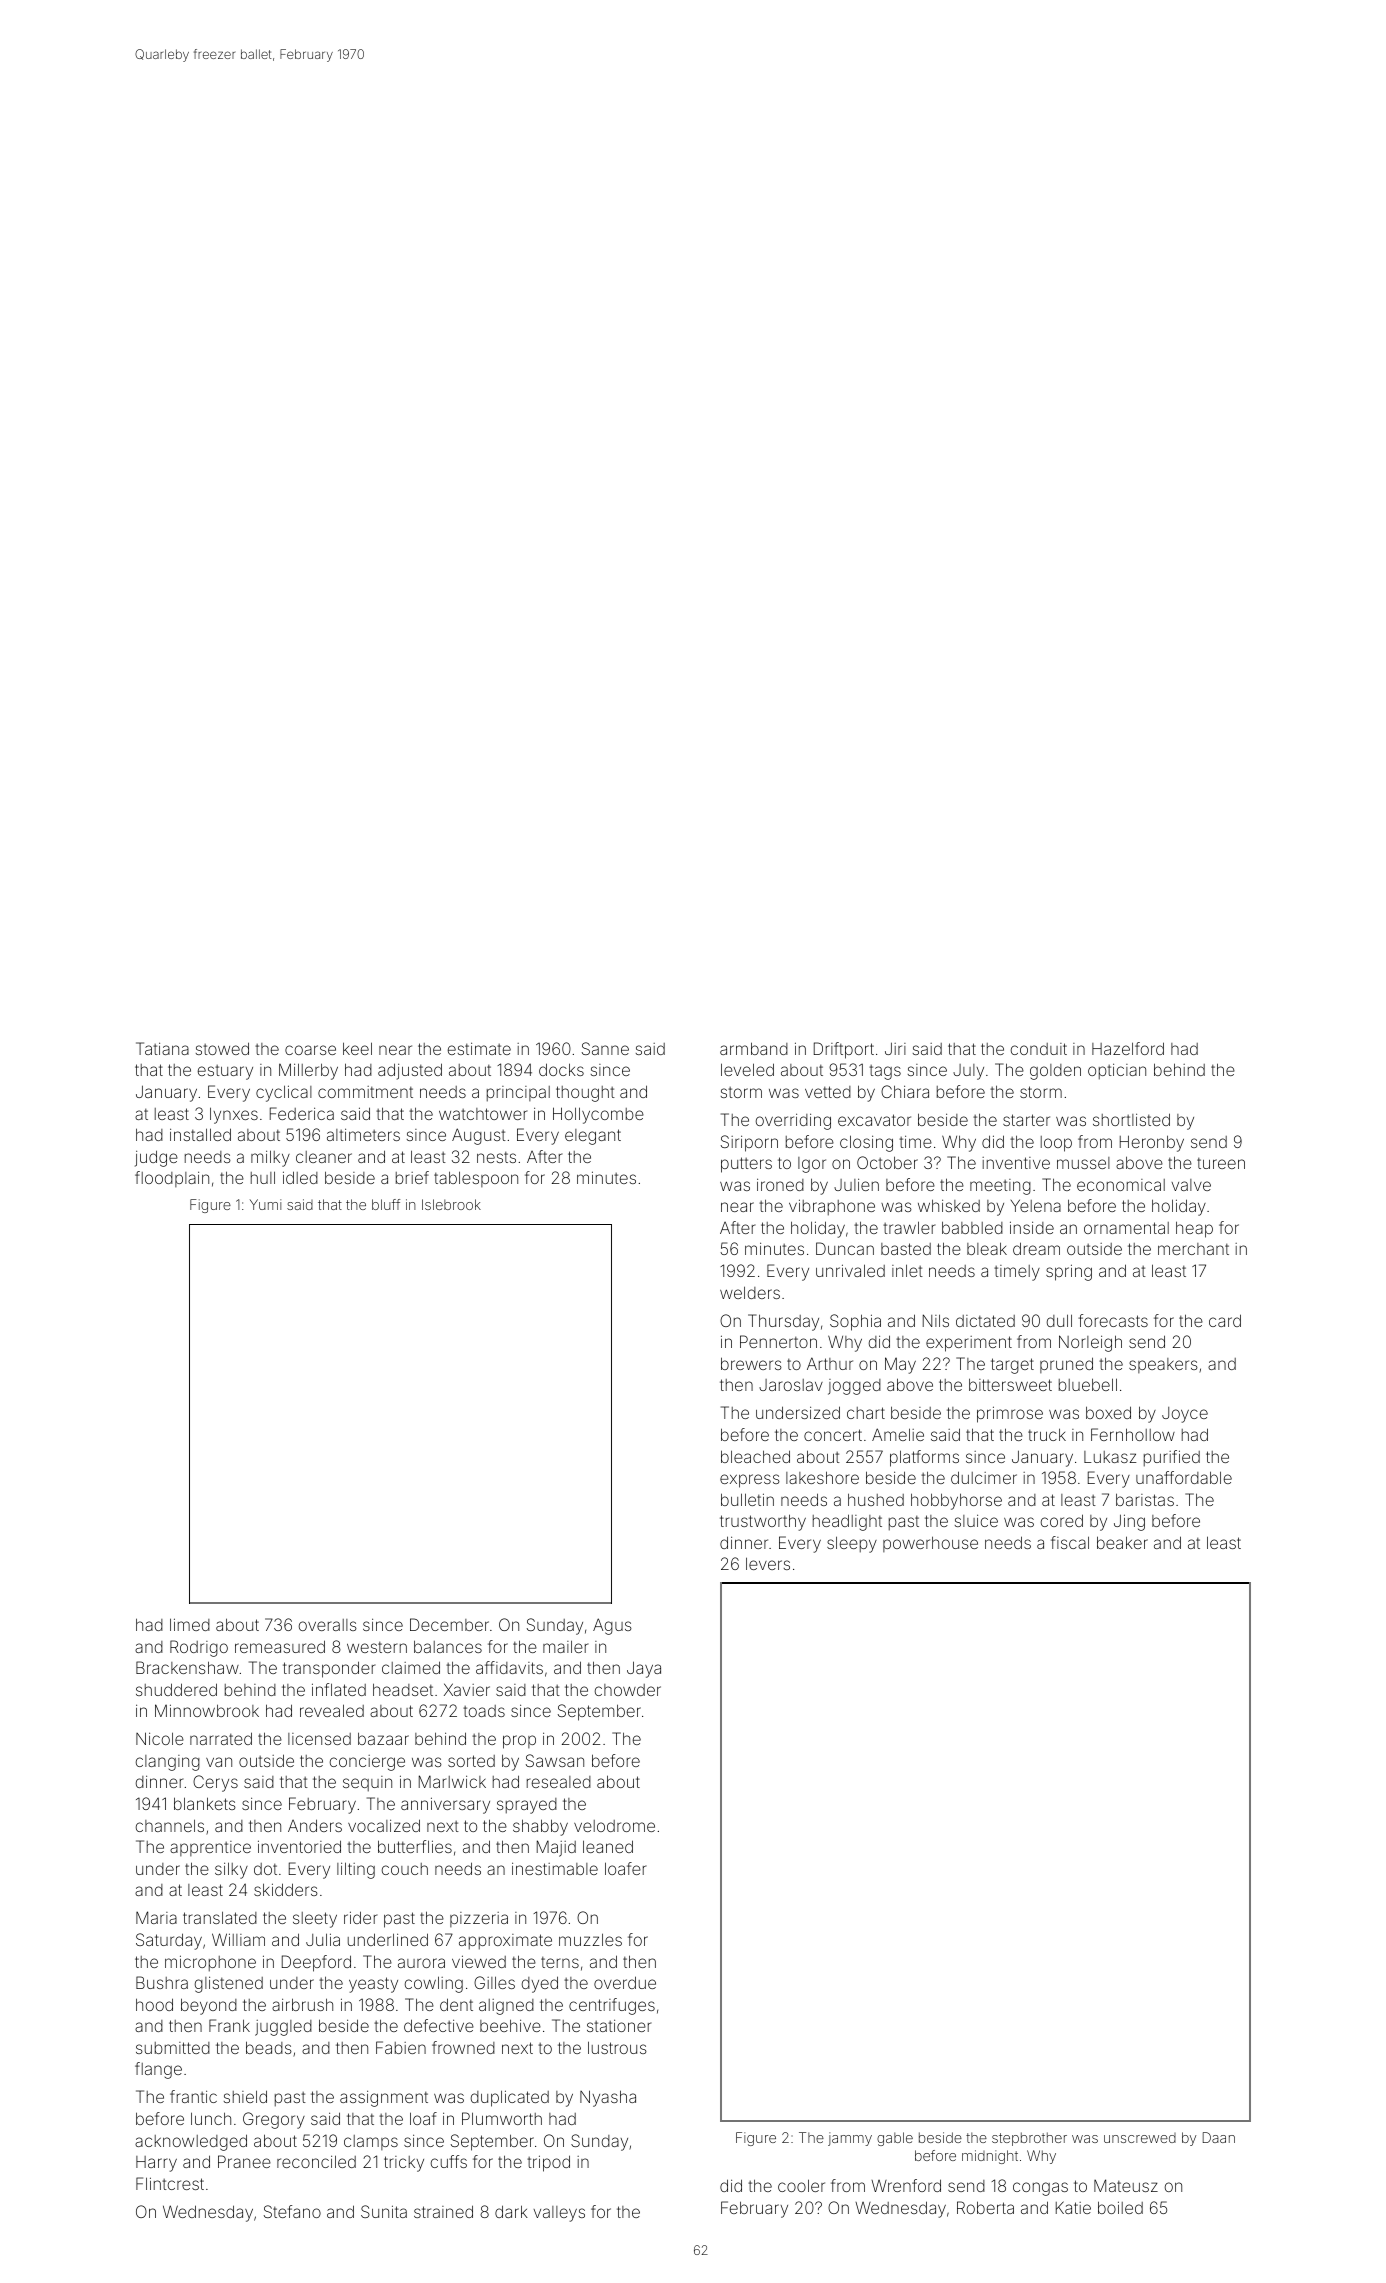  Describe the element at coordinates (451, 1204) in the screenshot. I see `Islebrook` at that location.
